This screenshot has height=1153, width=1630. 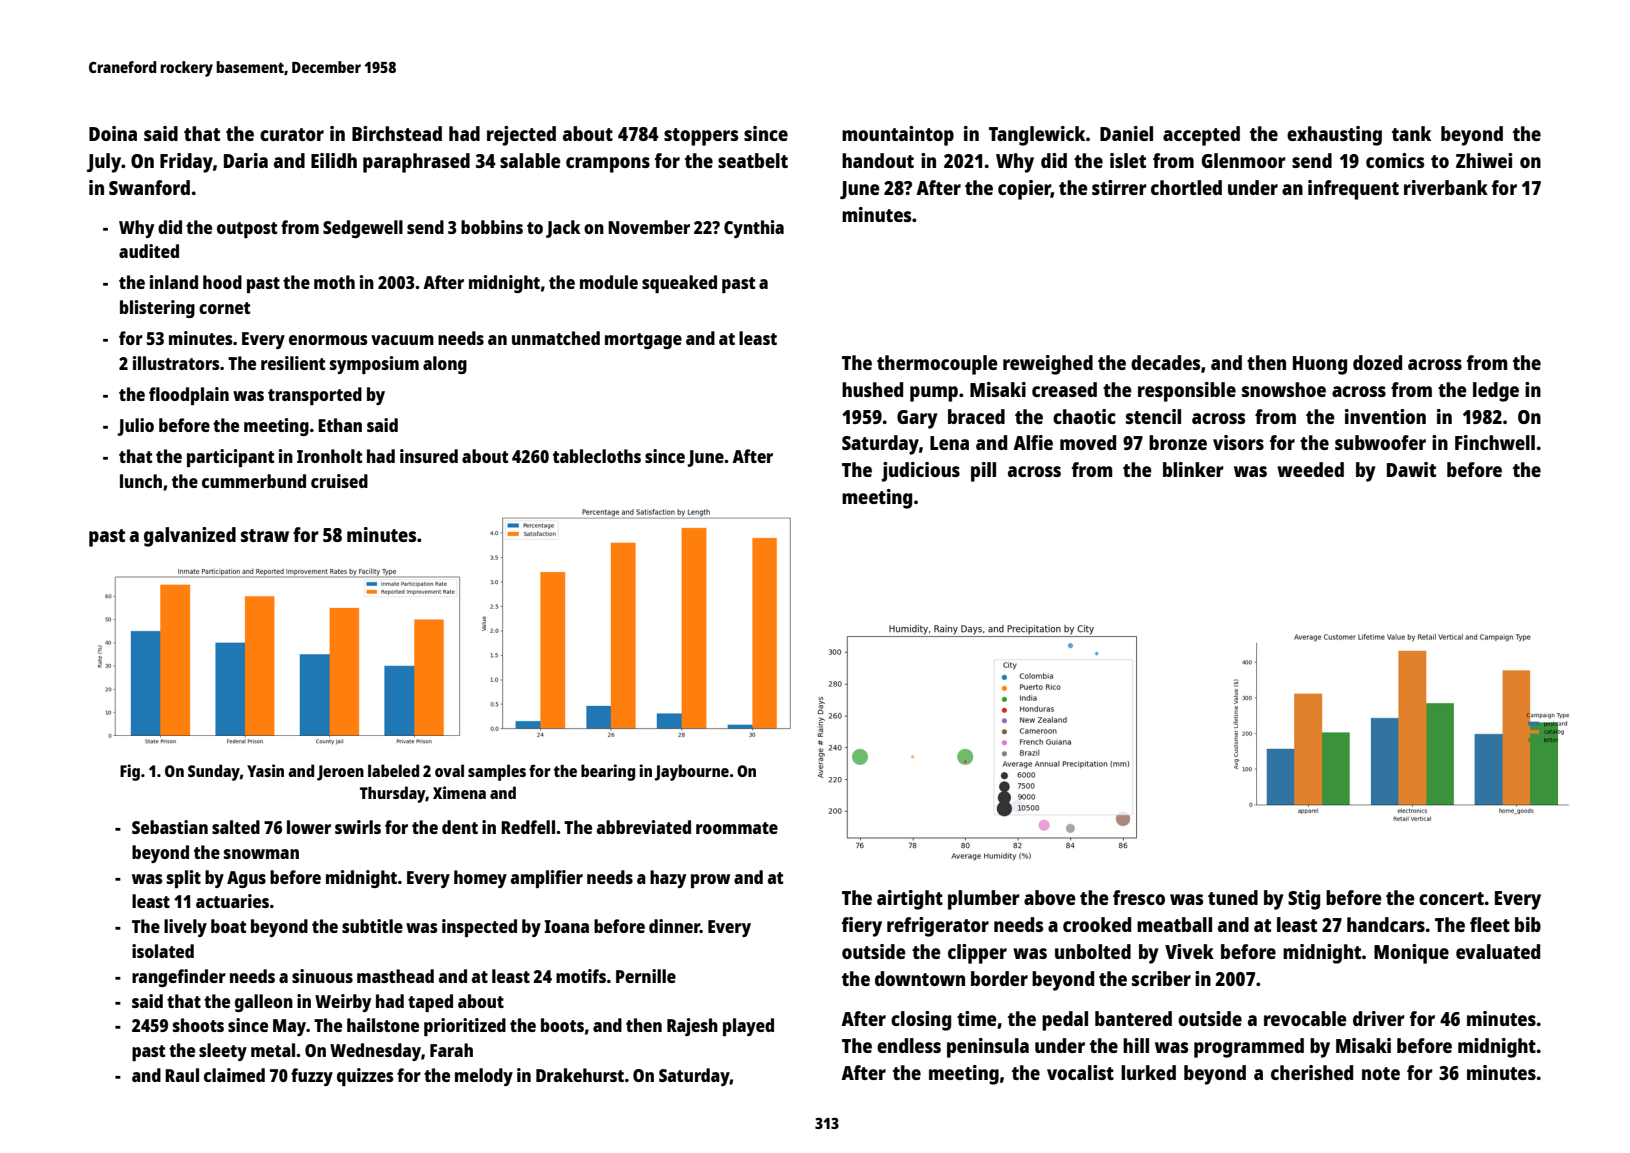 I want to click on hazy, so click(x=668, y=879).
